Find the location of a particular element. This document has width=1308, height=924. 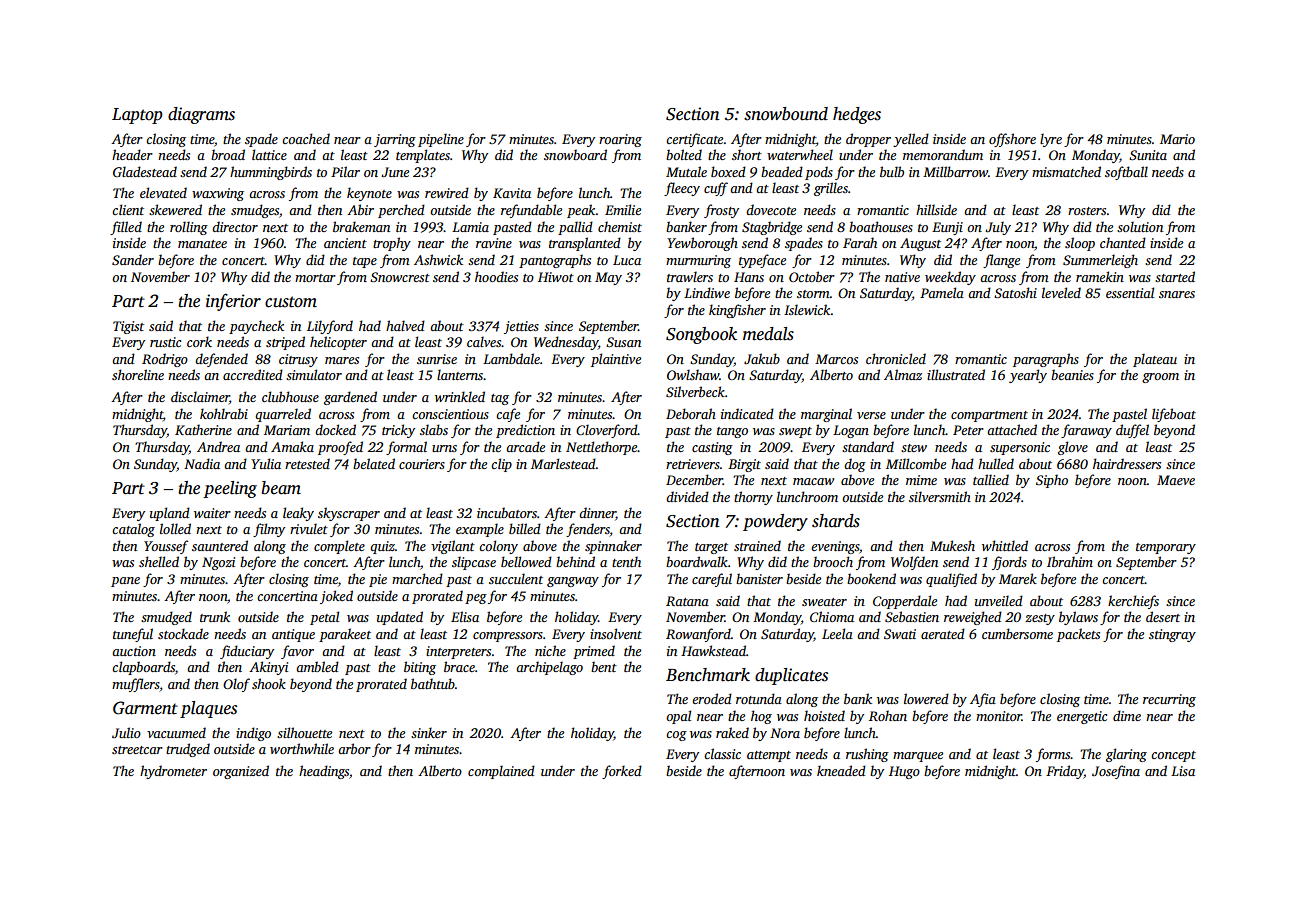

pipeline is located at coordinates (441, 140).
